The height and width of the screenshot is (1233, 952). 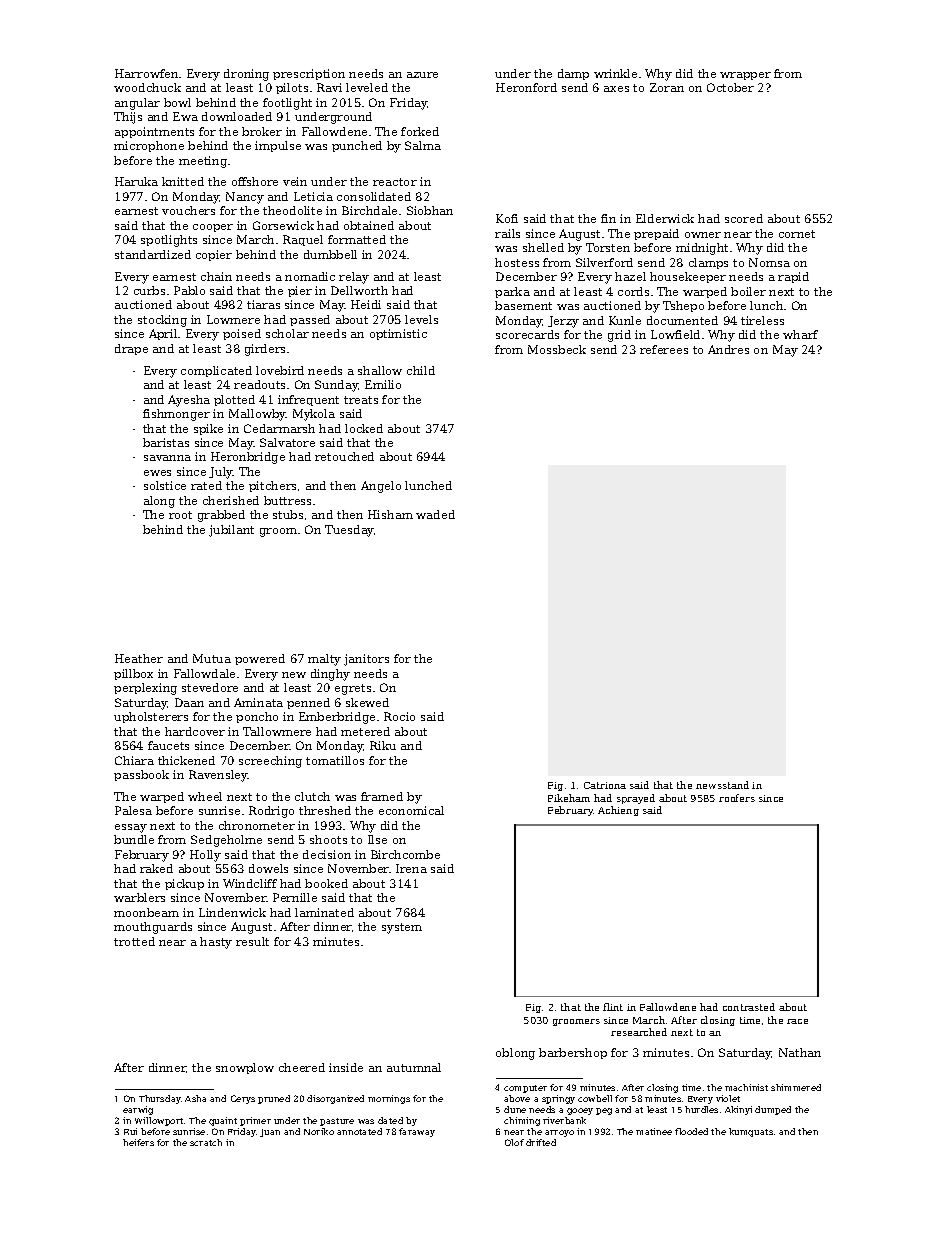 I want to click on Leticia, so click(x=313, y=196).
